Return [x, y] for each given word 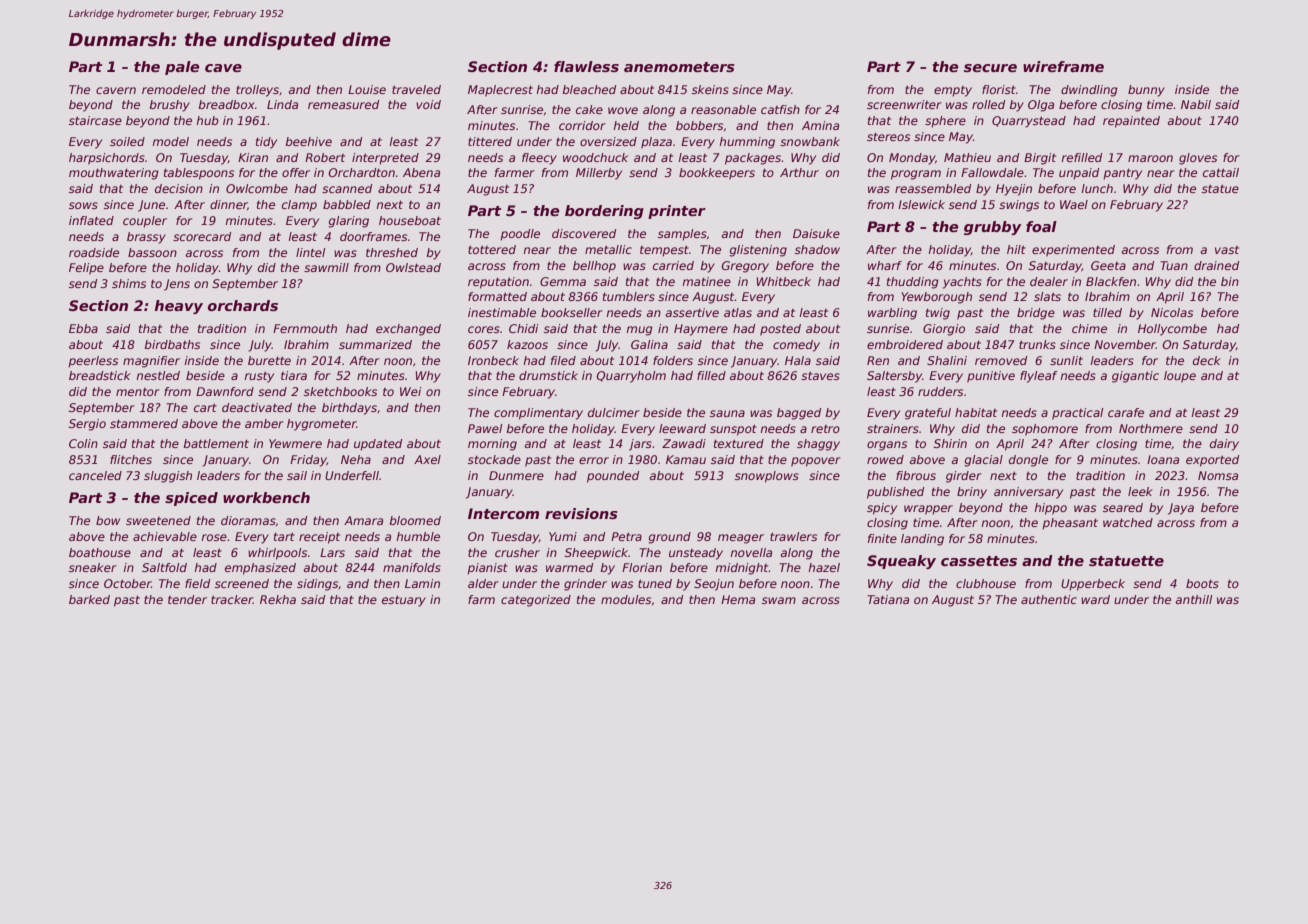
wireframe [1063, 66]
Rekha [278, 599]
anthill [1193, 599]
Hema [738, 599]
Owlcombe [257, 188]
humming [747, 143]
